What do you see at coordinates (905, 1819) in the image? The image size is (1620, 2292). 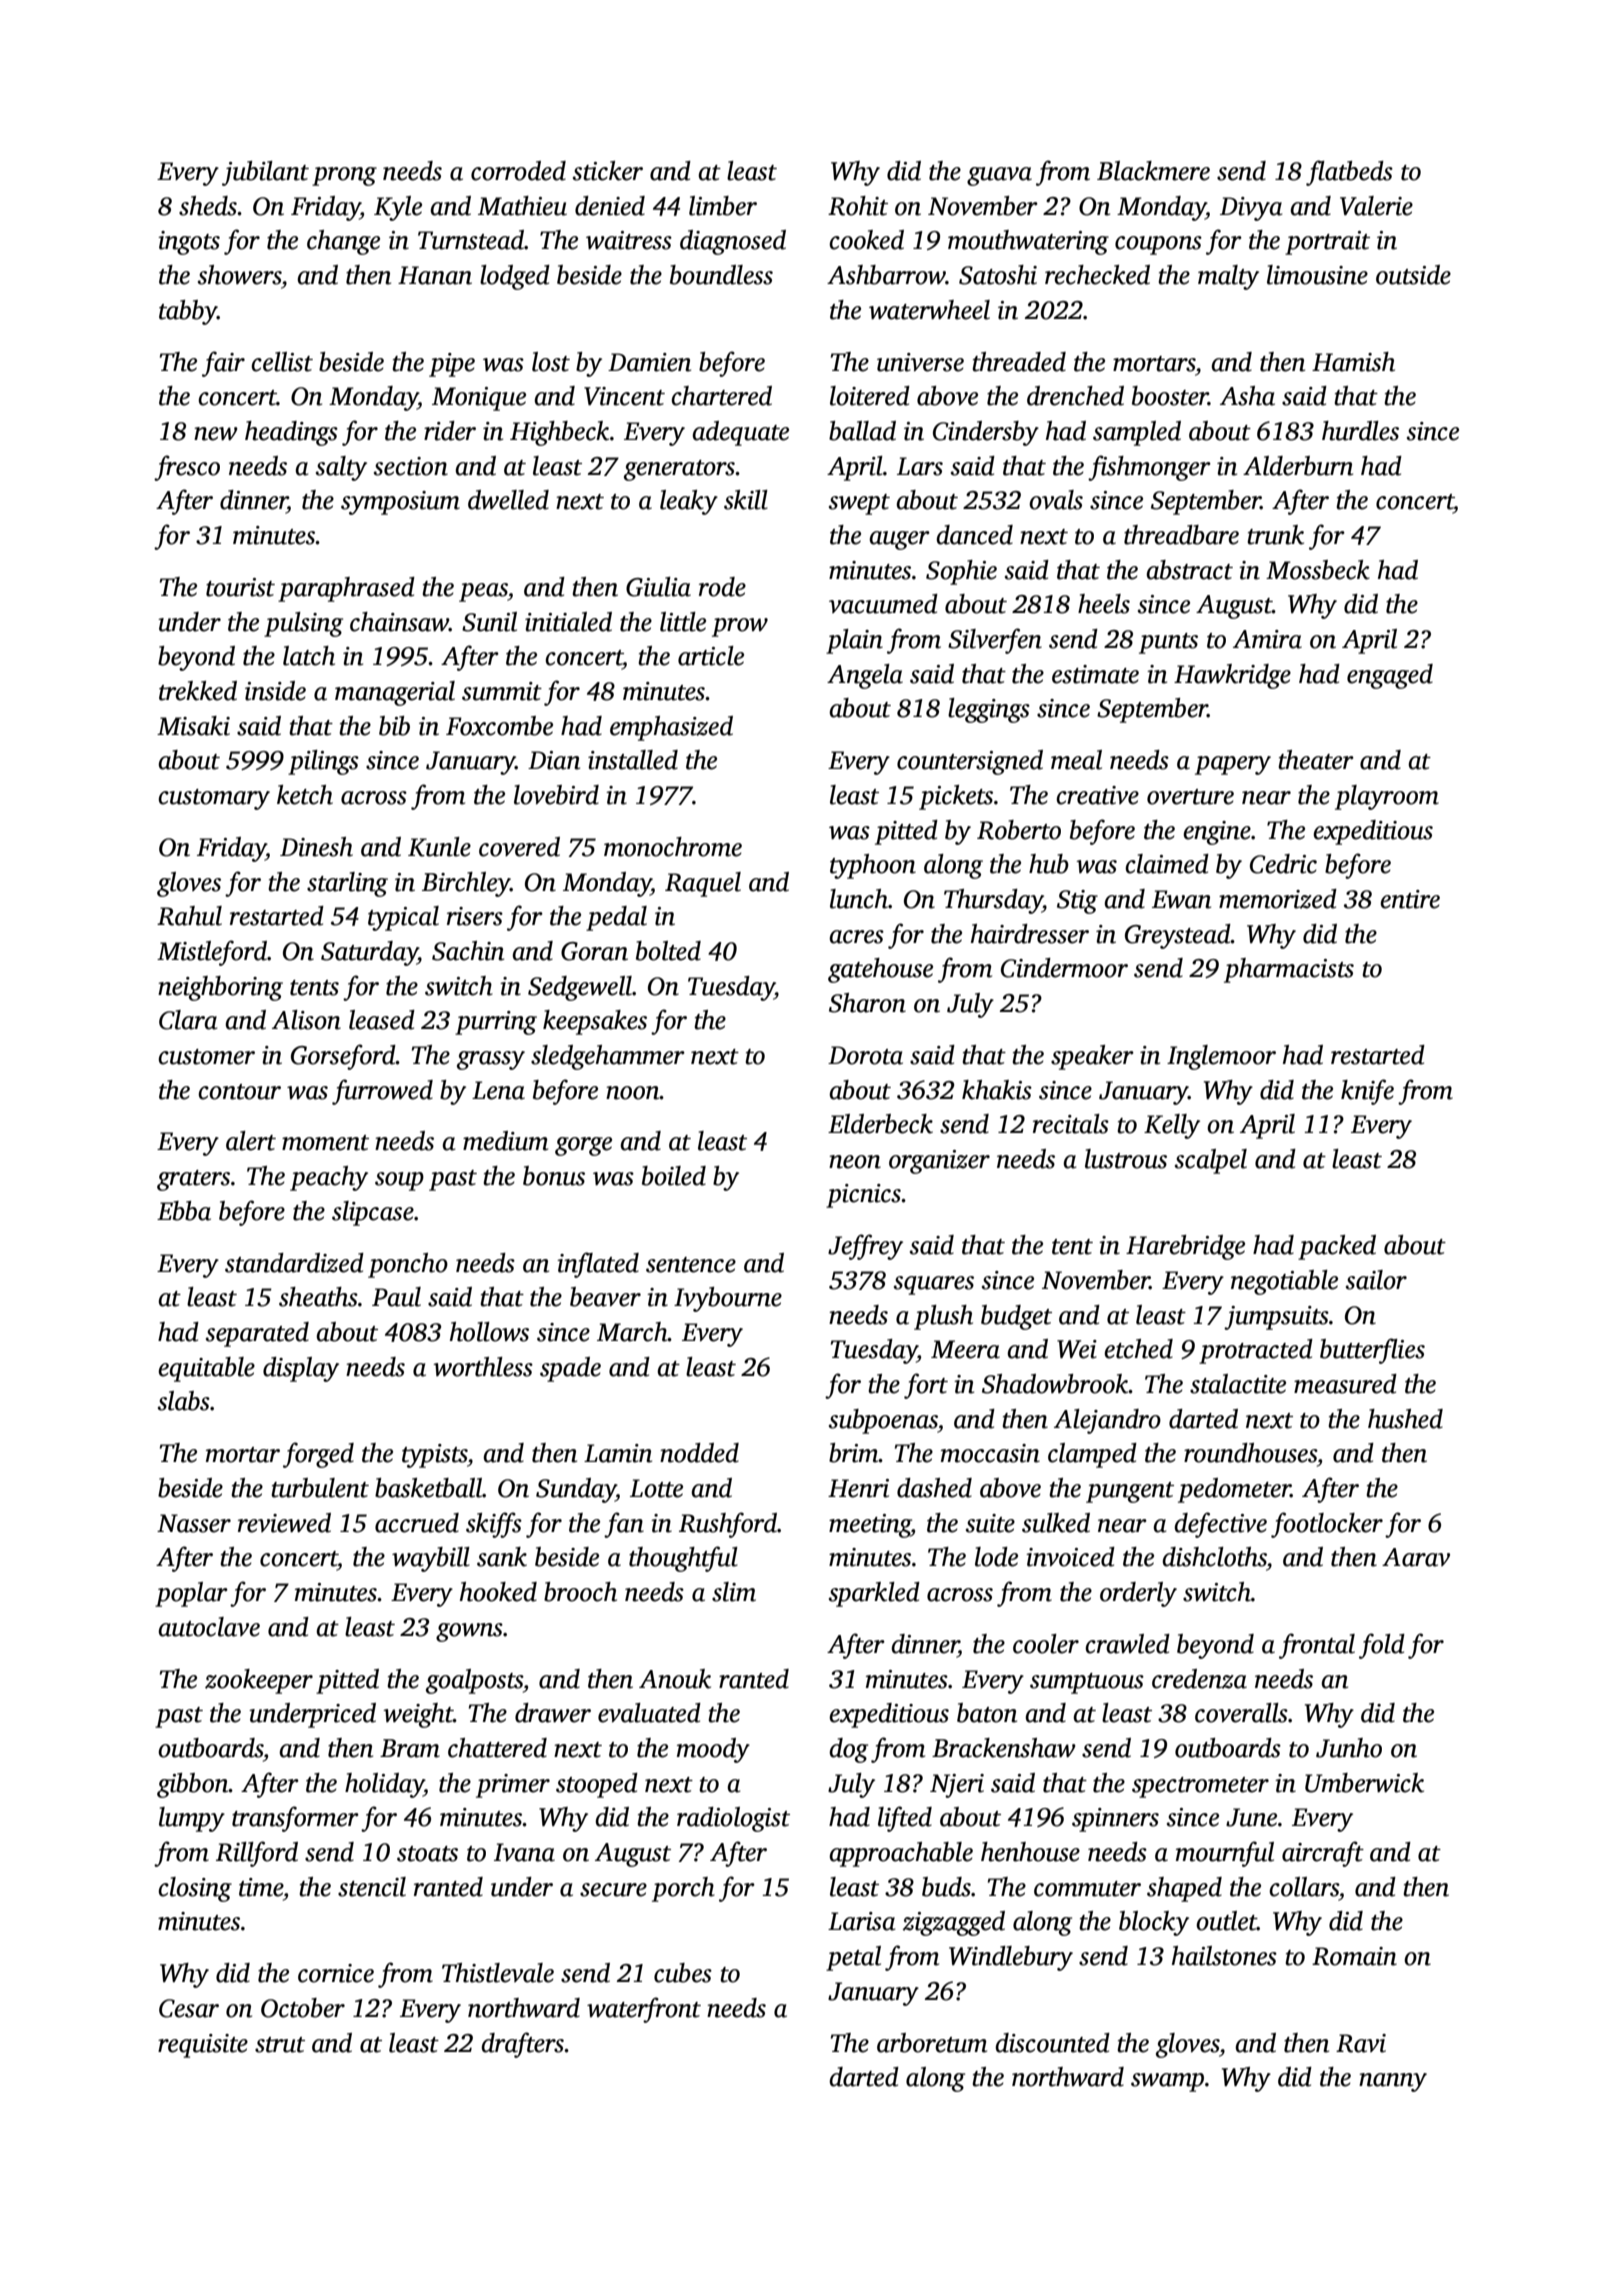 I see `lifted` at bounding box center [905, 1819].
